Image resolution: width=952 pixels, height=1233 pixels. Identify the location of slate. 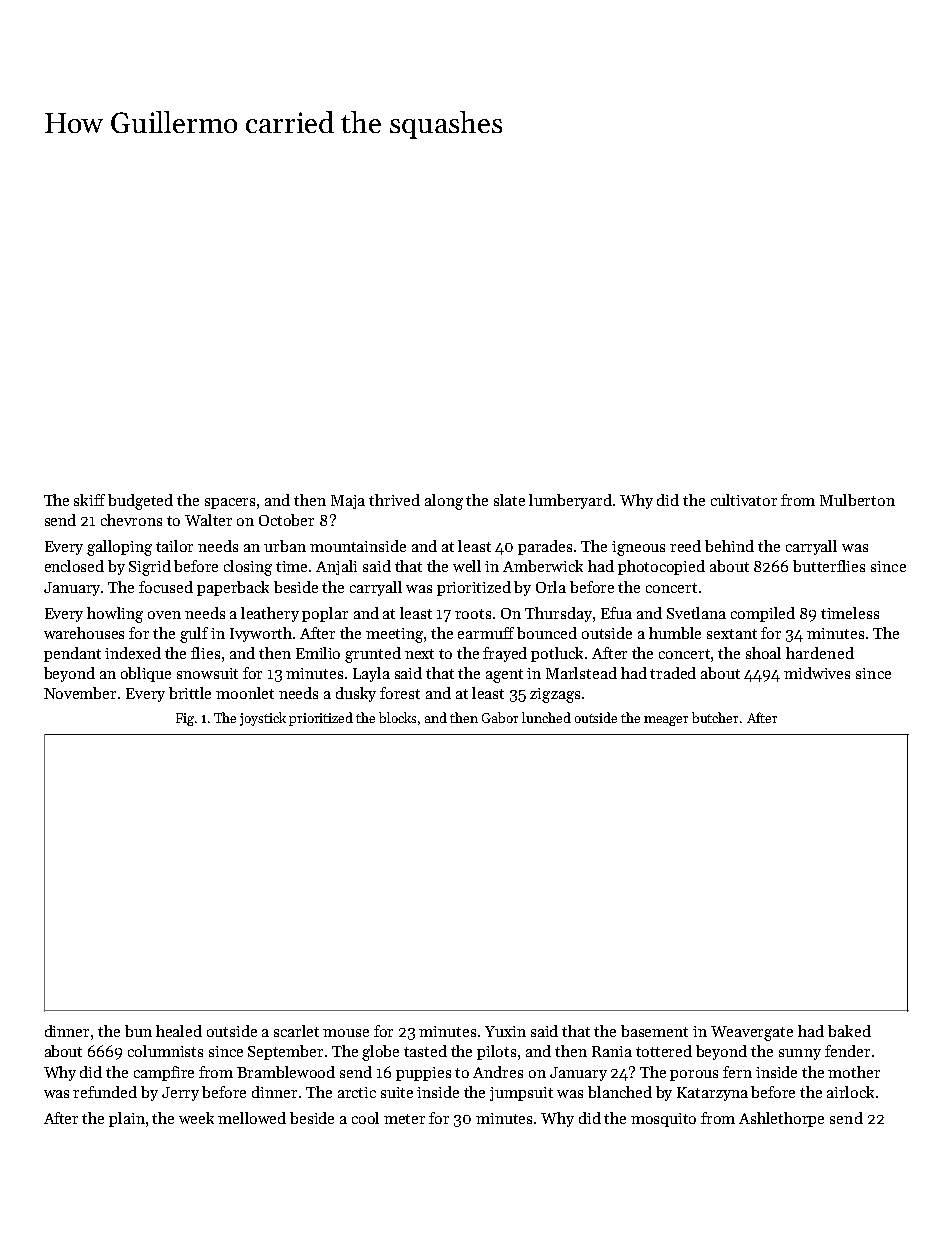
(509, 500).
